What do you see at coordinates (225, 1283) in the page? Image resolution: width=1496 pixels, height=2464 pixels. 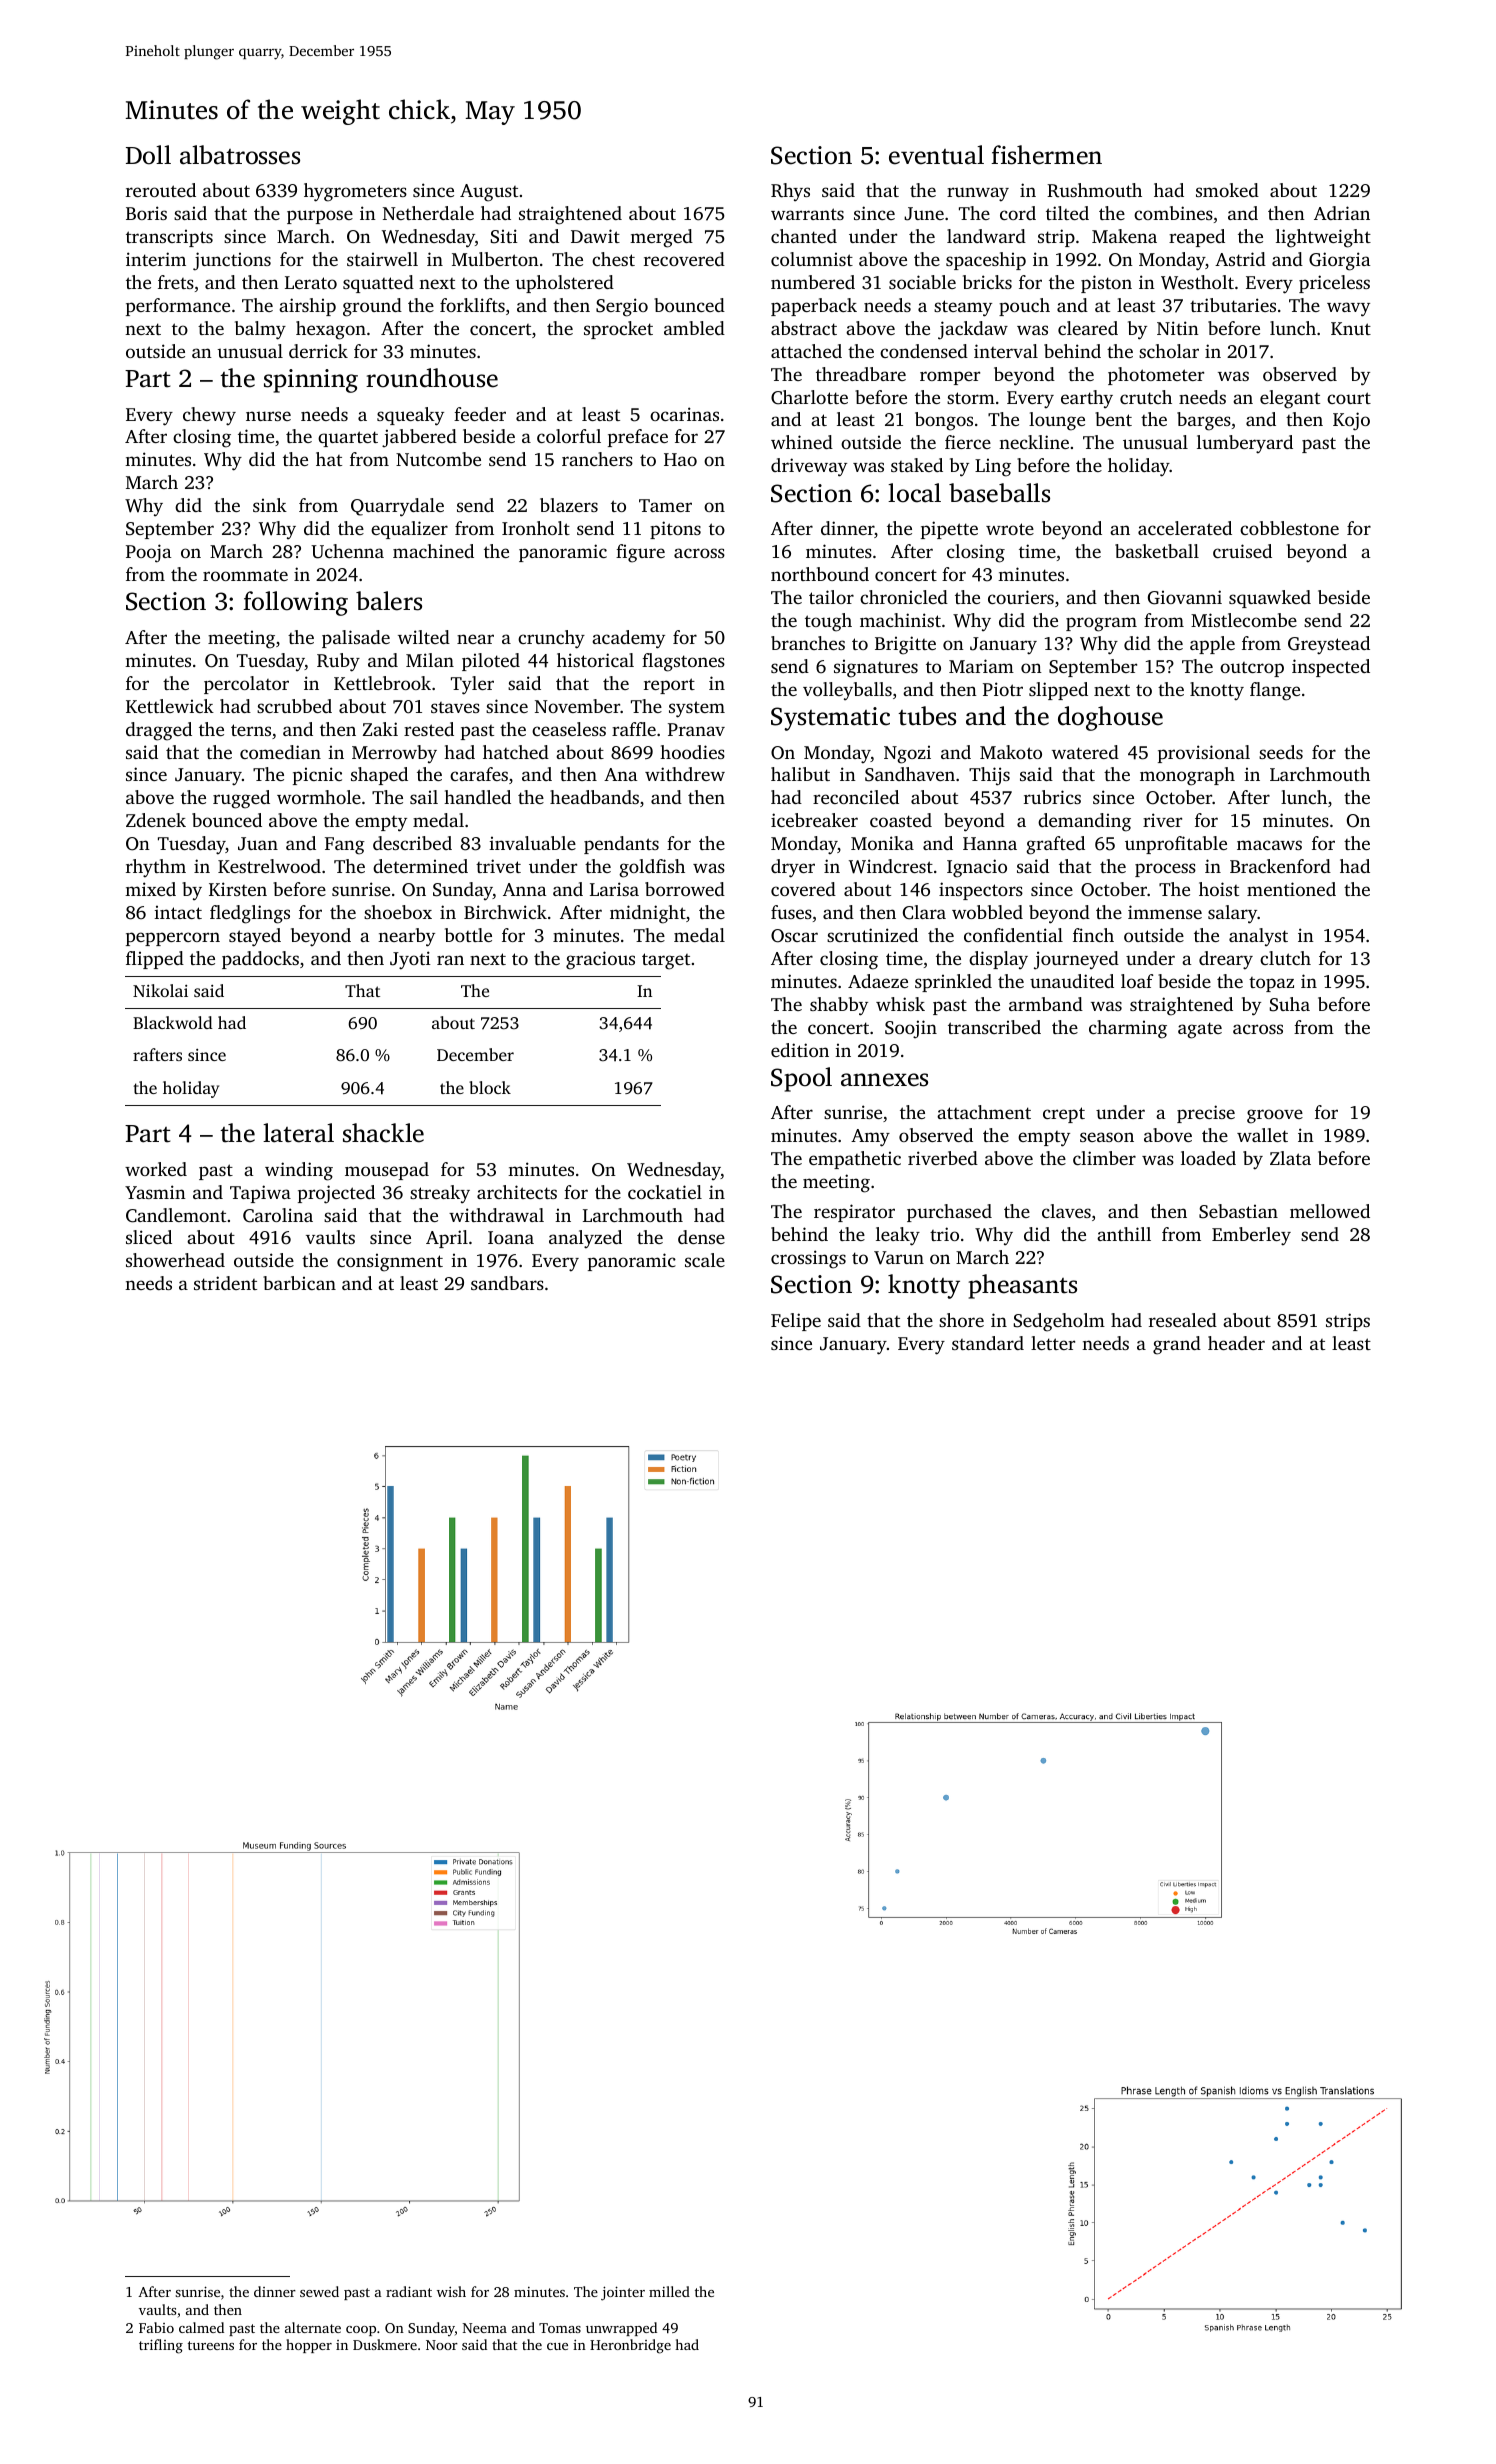 I see `strident` at bounding box center [225, 1283].
